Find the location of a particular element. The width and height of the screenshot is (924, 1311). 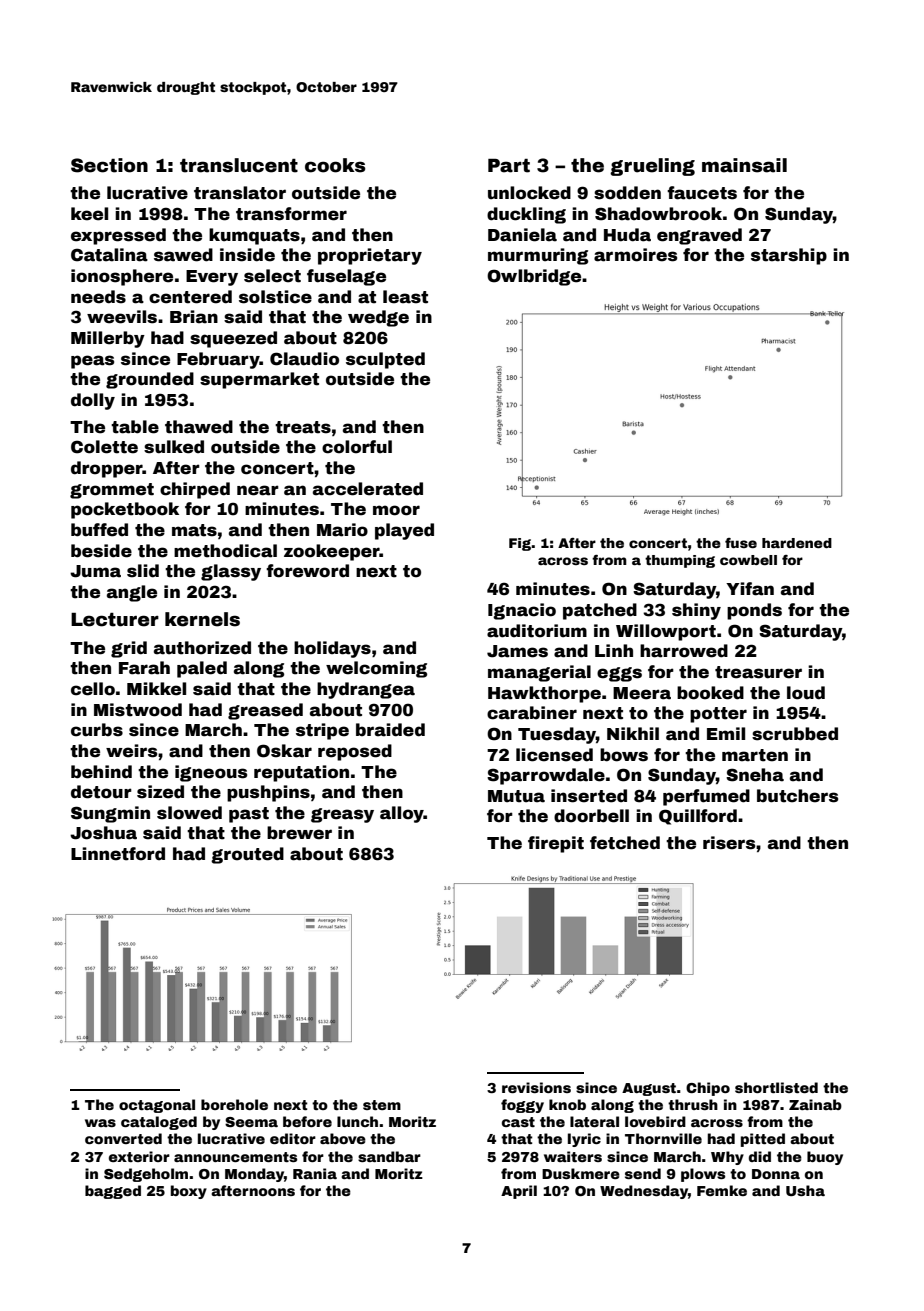

Lecturer is located at coordinates (115, 620).
